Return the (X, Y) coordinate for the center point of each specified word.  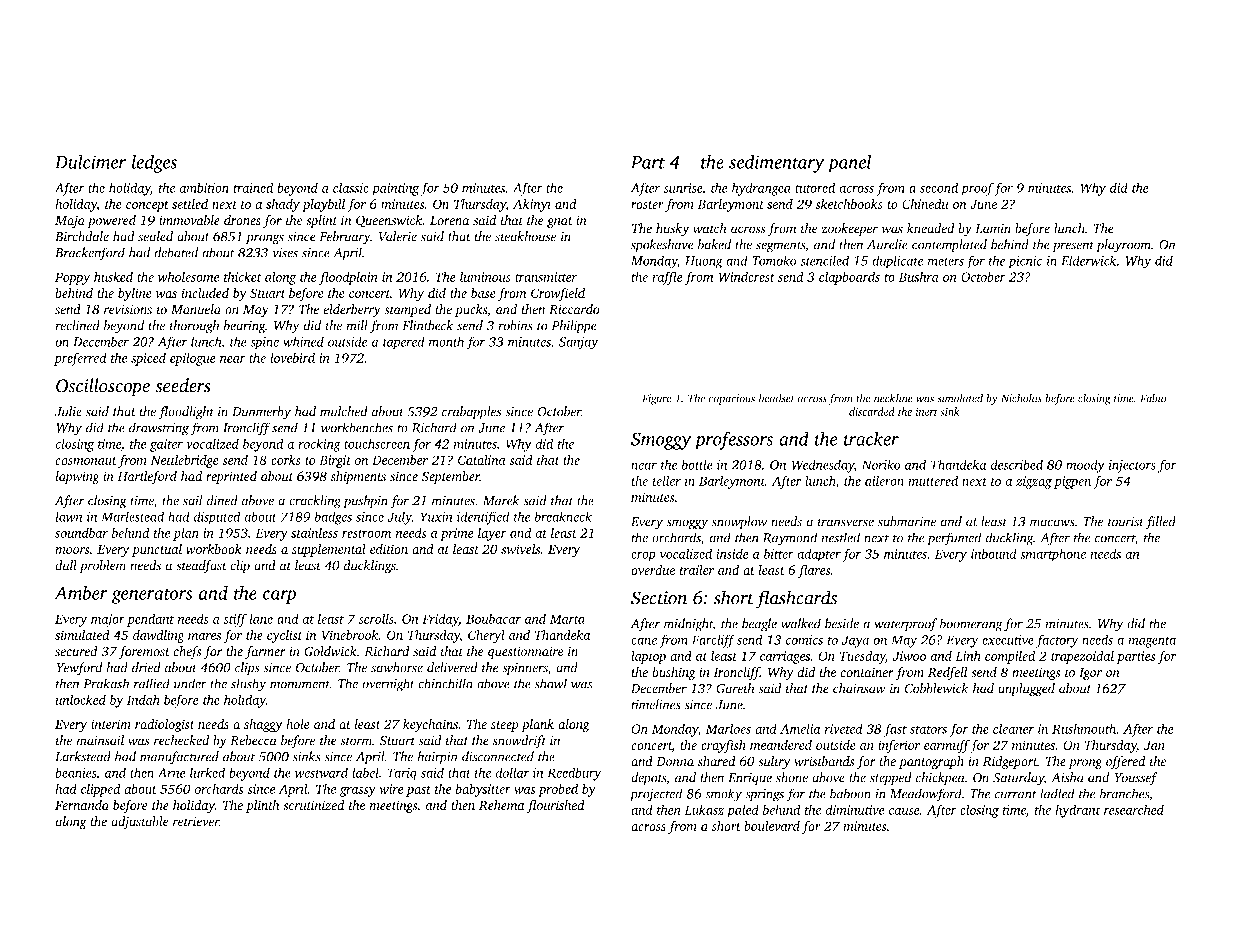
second (939, 187)
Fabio (1153, 398)
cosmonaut (86, 461)
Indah (143, 699)
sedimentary (776, 163)
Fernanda (82, 805)
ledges (154, 163)
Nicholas (1021, 398)
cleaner (1013, 728)
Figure (656, 399)
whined (303, 341)
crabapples (471, 413)
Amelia (800, 728)
